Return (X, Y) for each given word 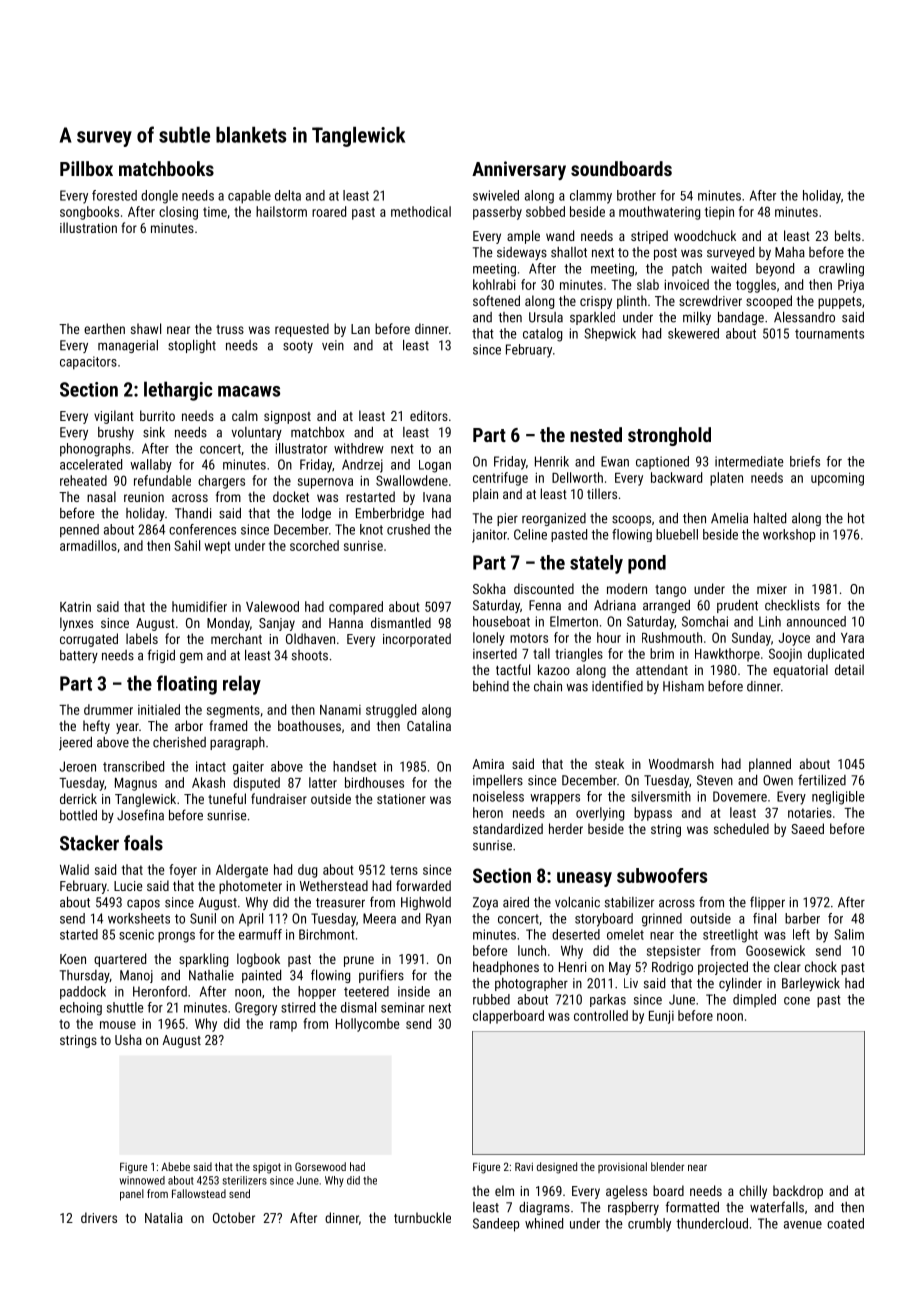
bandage (741, 318)
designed (557, 1168)
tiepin (719, 213)
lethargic (178, 391)
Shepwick (610, 334)
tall (541, 653)
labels (142, 638)
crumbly (649, 1225)
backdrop (798, 1192)
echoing (81, 1009)
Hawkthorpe (727, 655)
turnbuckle (422, 1217)
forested (114, 195)
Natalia (164, 1217)
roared (329, 211)
